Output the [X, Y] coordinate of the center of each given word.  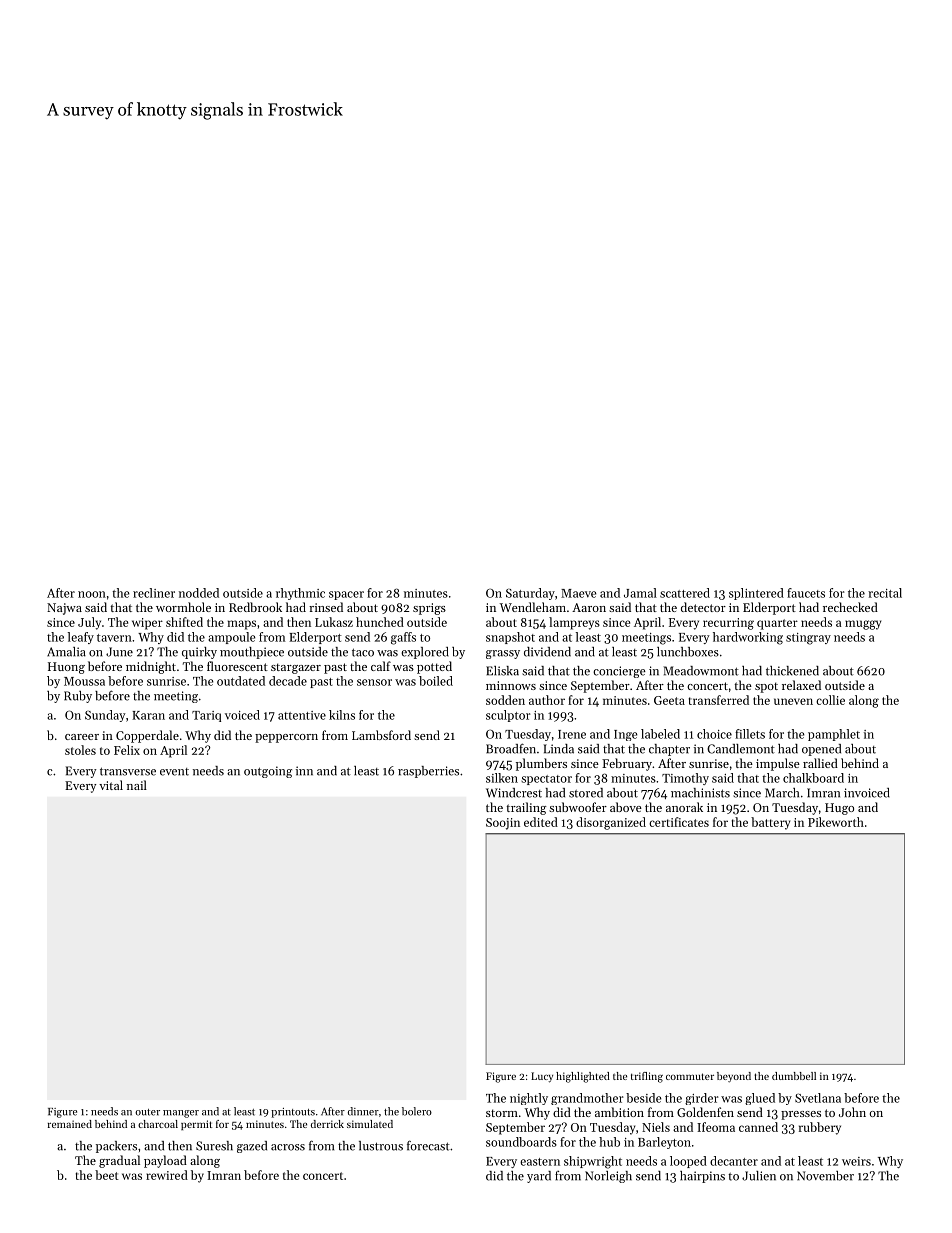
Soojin [503, 824]
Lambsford [381, 735]
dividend [547, 652]
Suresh [214, 1146]
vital [111, 785]
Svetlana [818, 1098]
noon [92, 594]
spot [766, 687]
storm [502, 1113]
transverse [128, 771]
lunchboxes [688, 652]
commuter [690, 1076]
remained [70, 1124]
